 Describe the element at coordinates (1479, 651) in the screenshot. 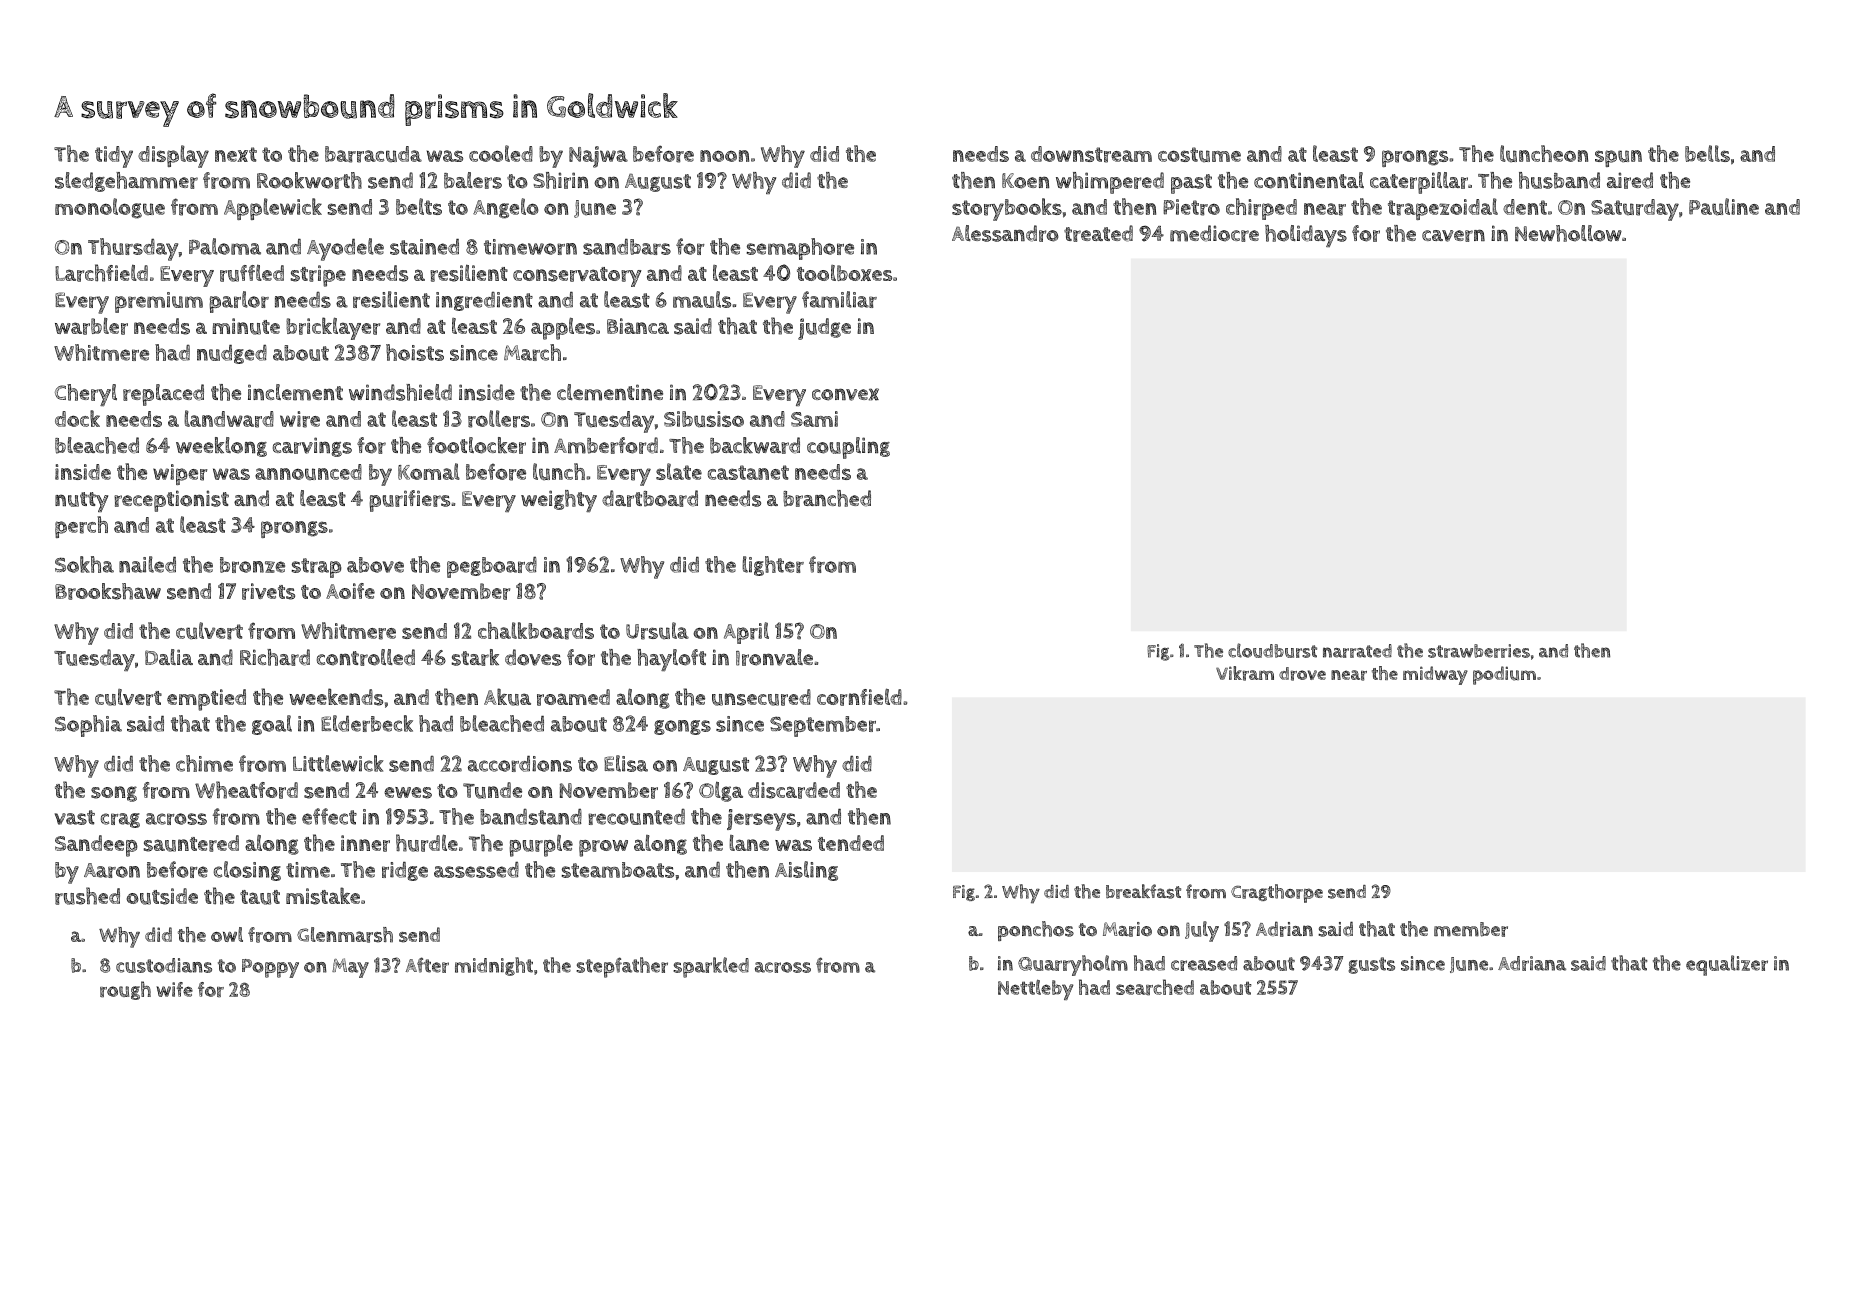

I see `strawberries` at that location.
